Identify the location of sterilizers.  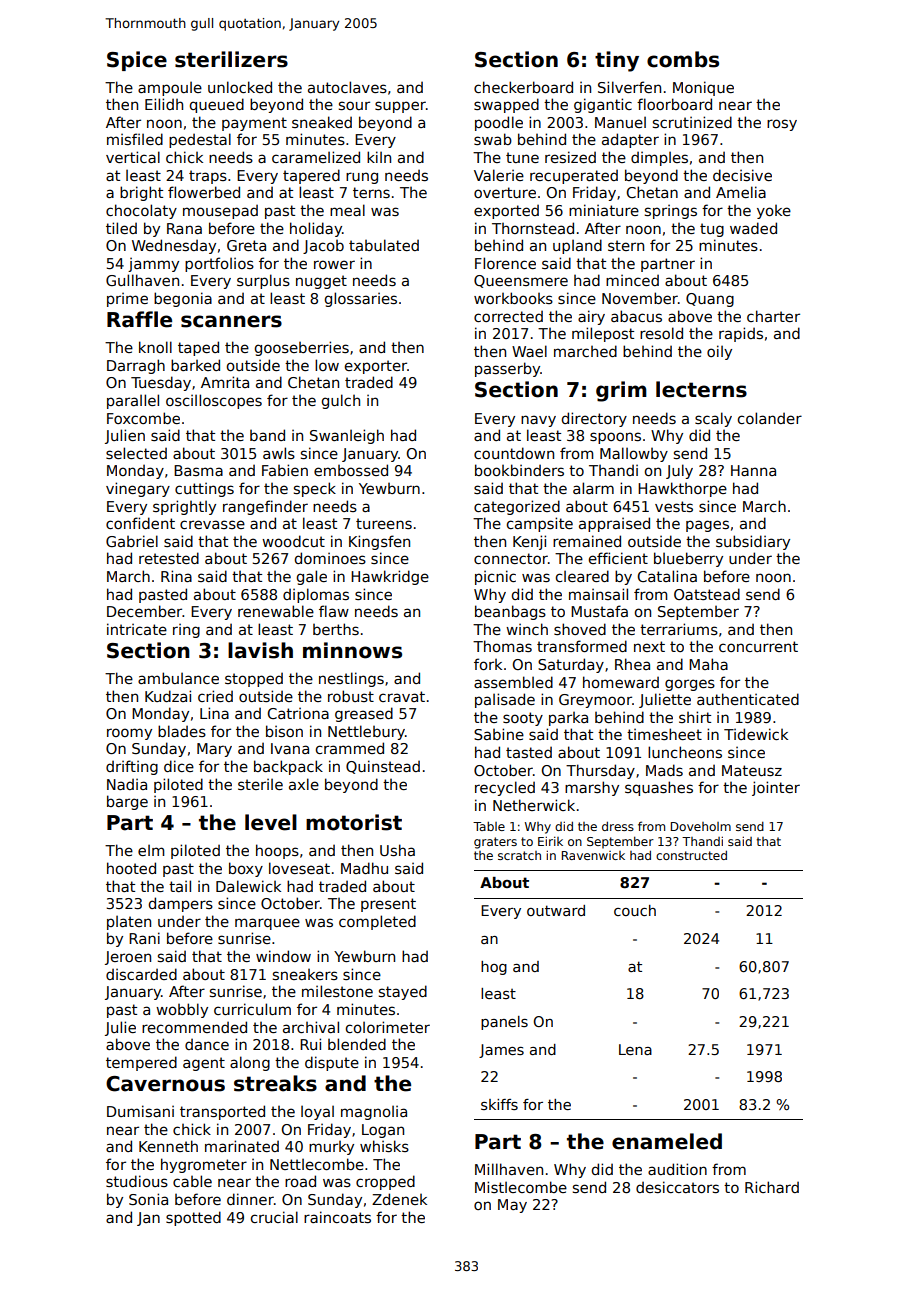
(231, 59).
